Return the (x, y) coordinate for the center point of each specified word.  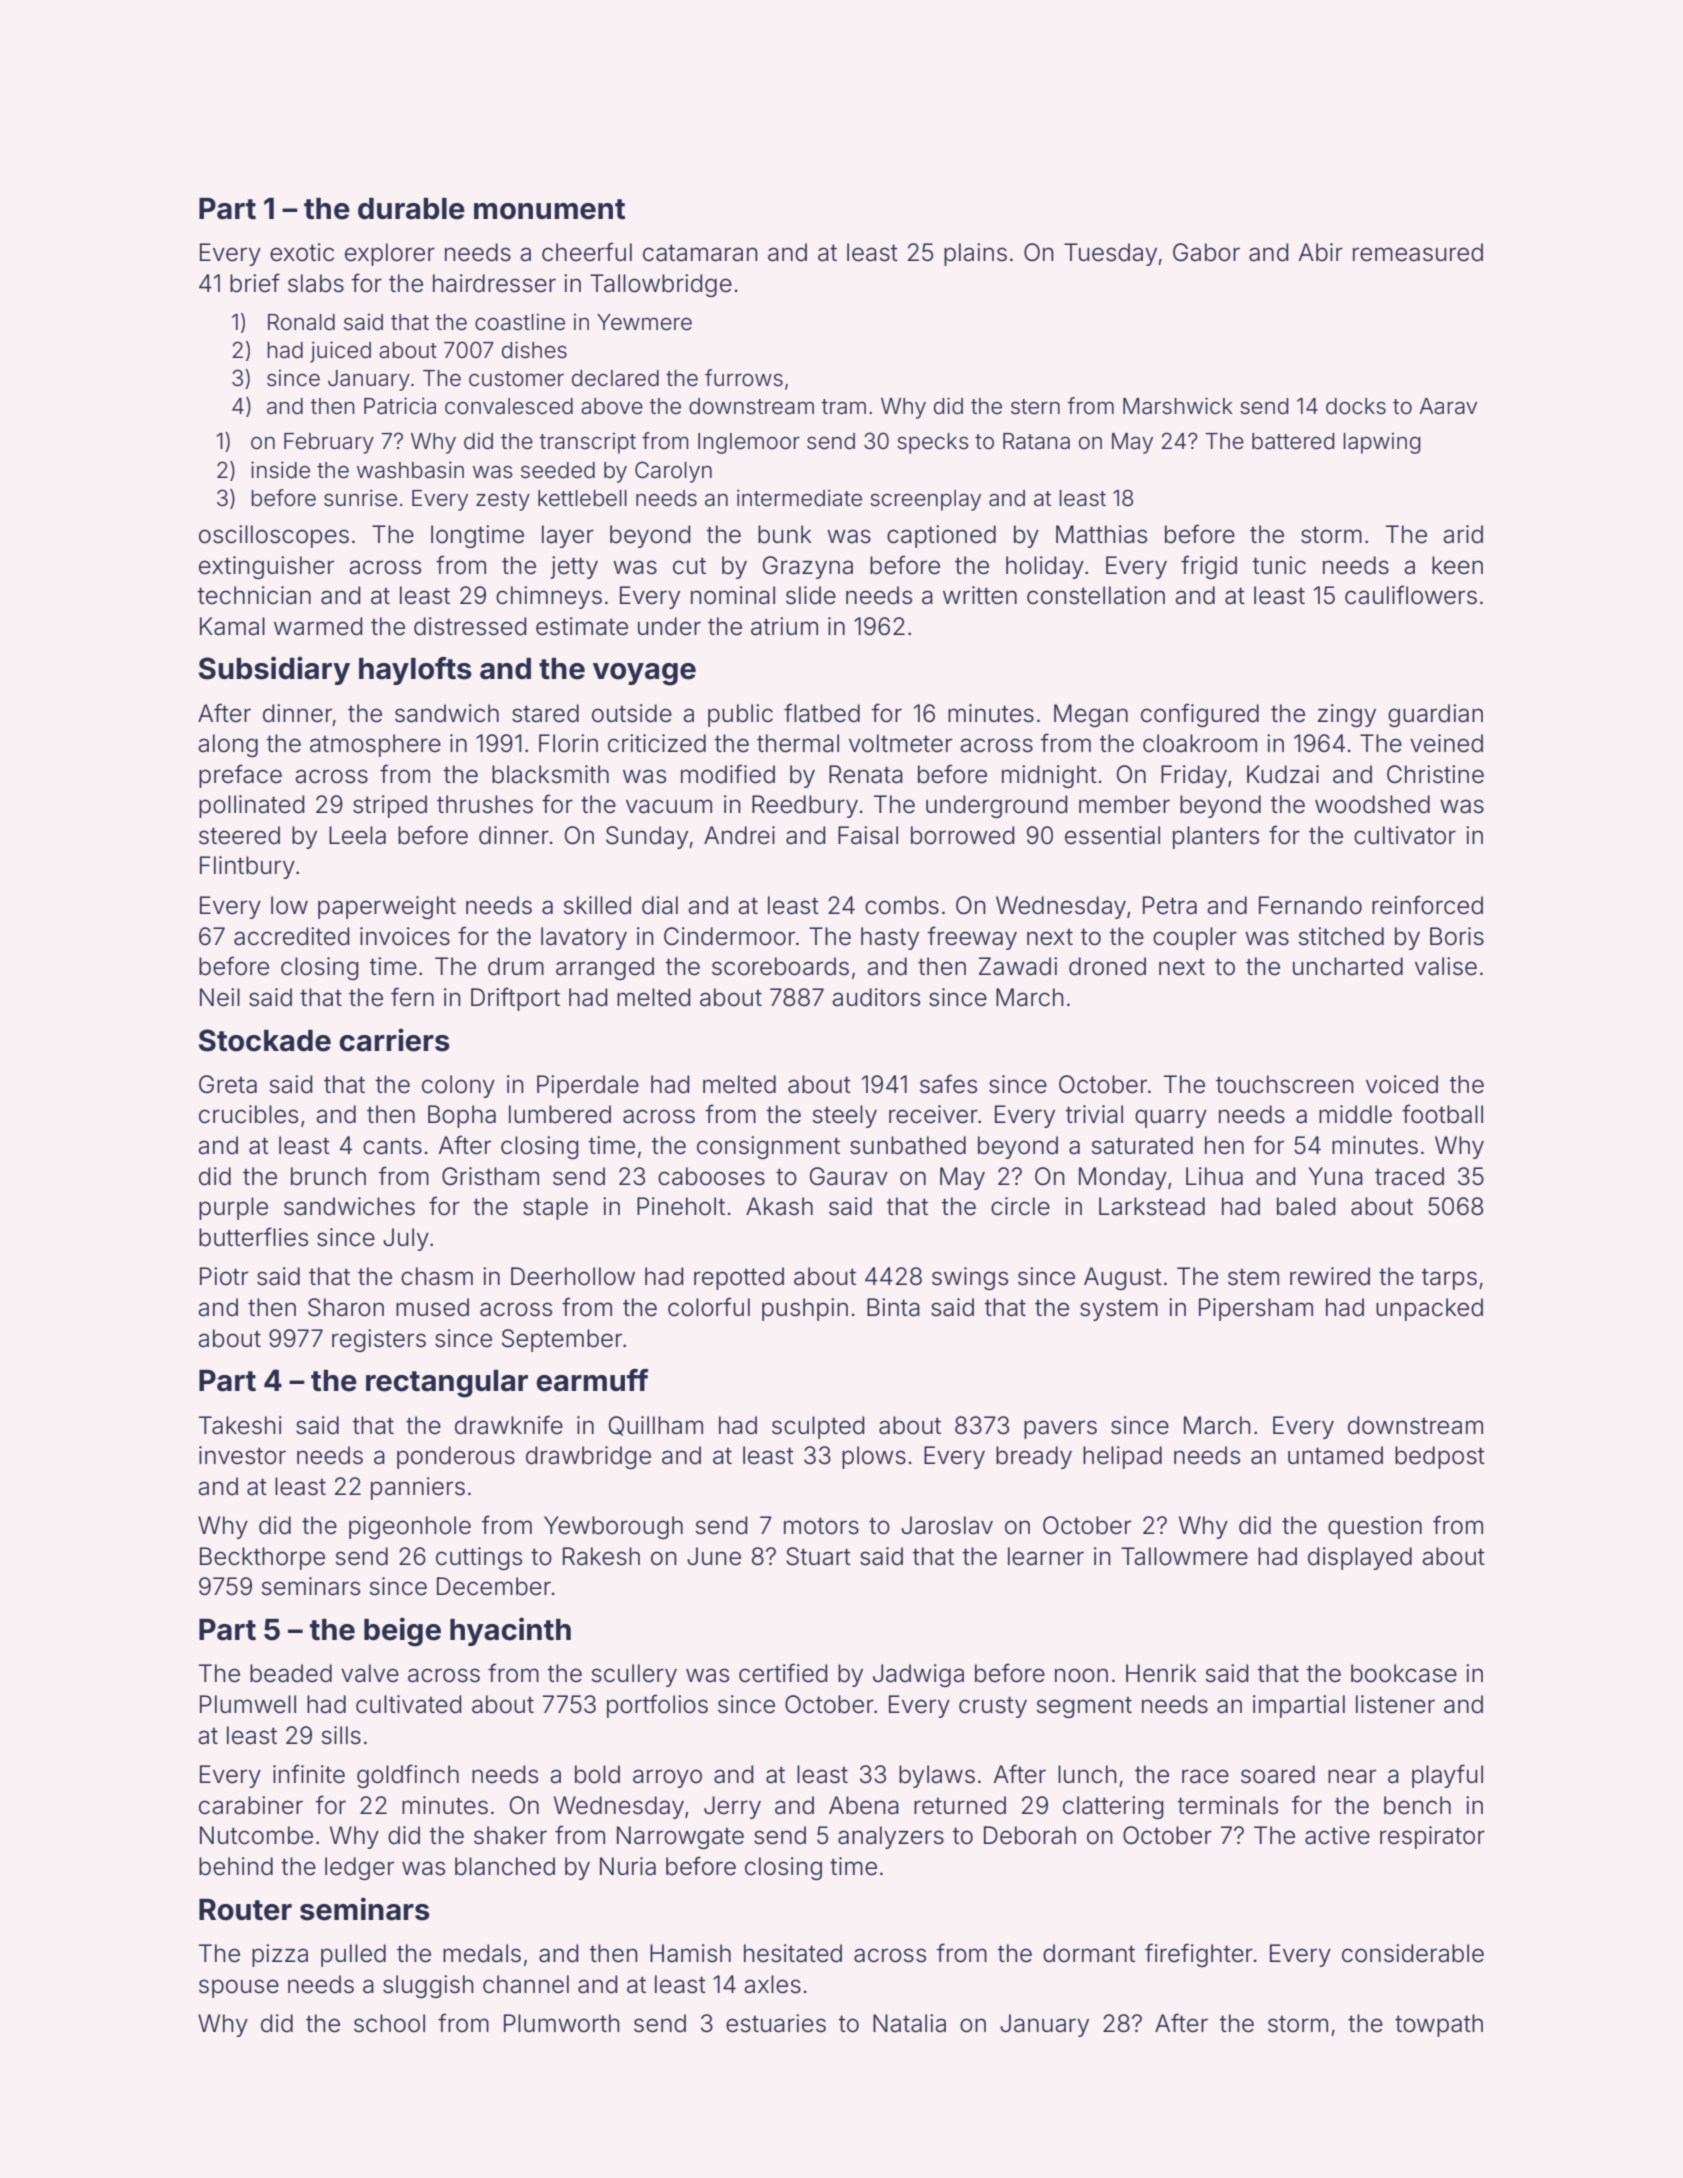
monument (549, 209)
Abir (1320, 252)
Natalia (909, 2023)
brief (255, 283)
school (389, 2023)
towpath (1439, 2025)
